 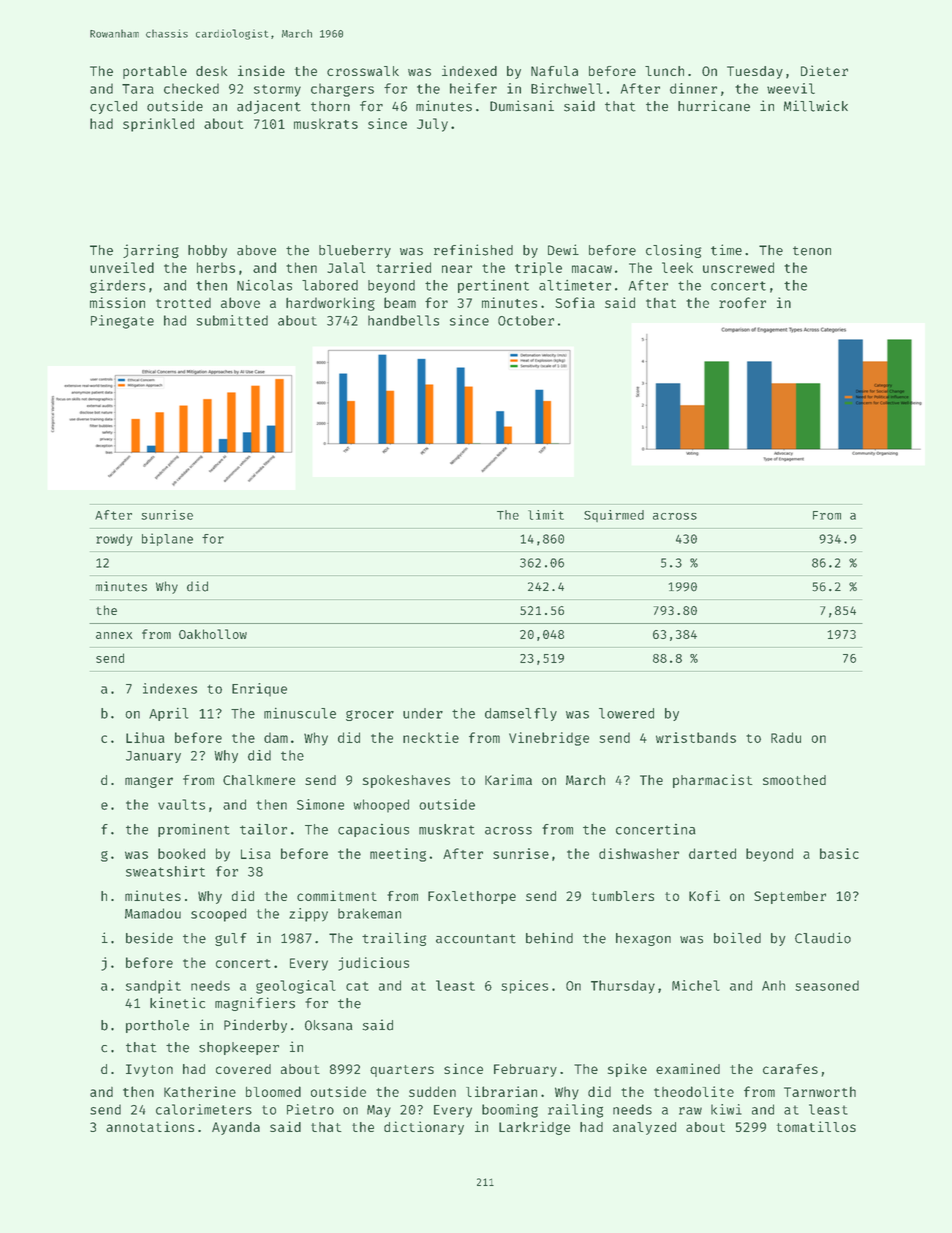 I want to click on biplane, so click(x=167, y=539).
